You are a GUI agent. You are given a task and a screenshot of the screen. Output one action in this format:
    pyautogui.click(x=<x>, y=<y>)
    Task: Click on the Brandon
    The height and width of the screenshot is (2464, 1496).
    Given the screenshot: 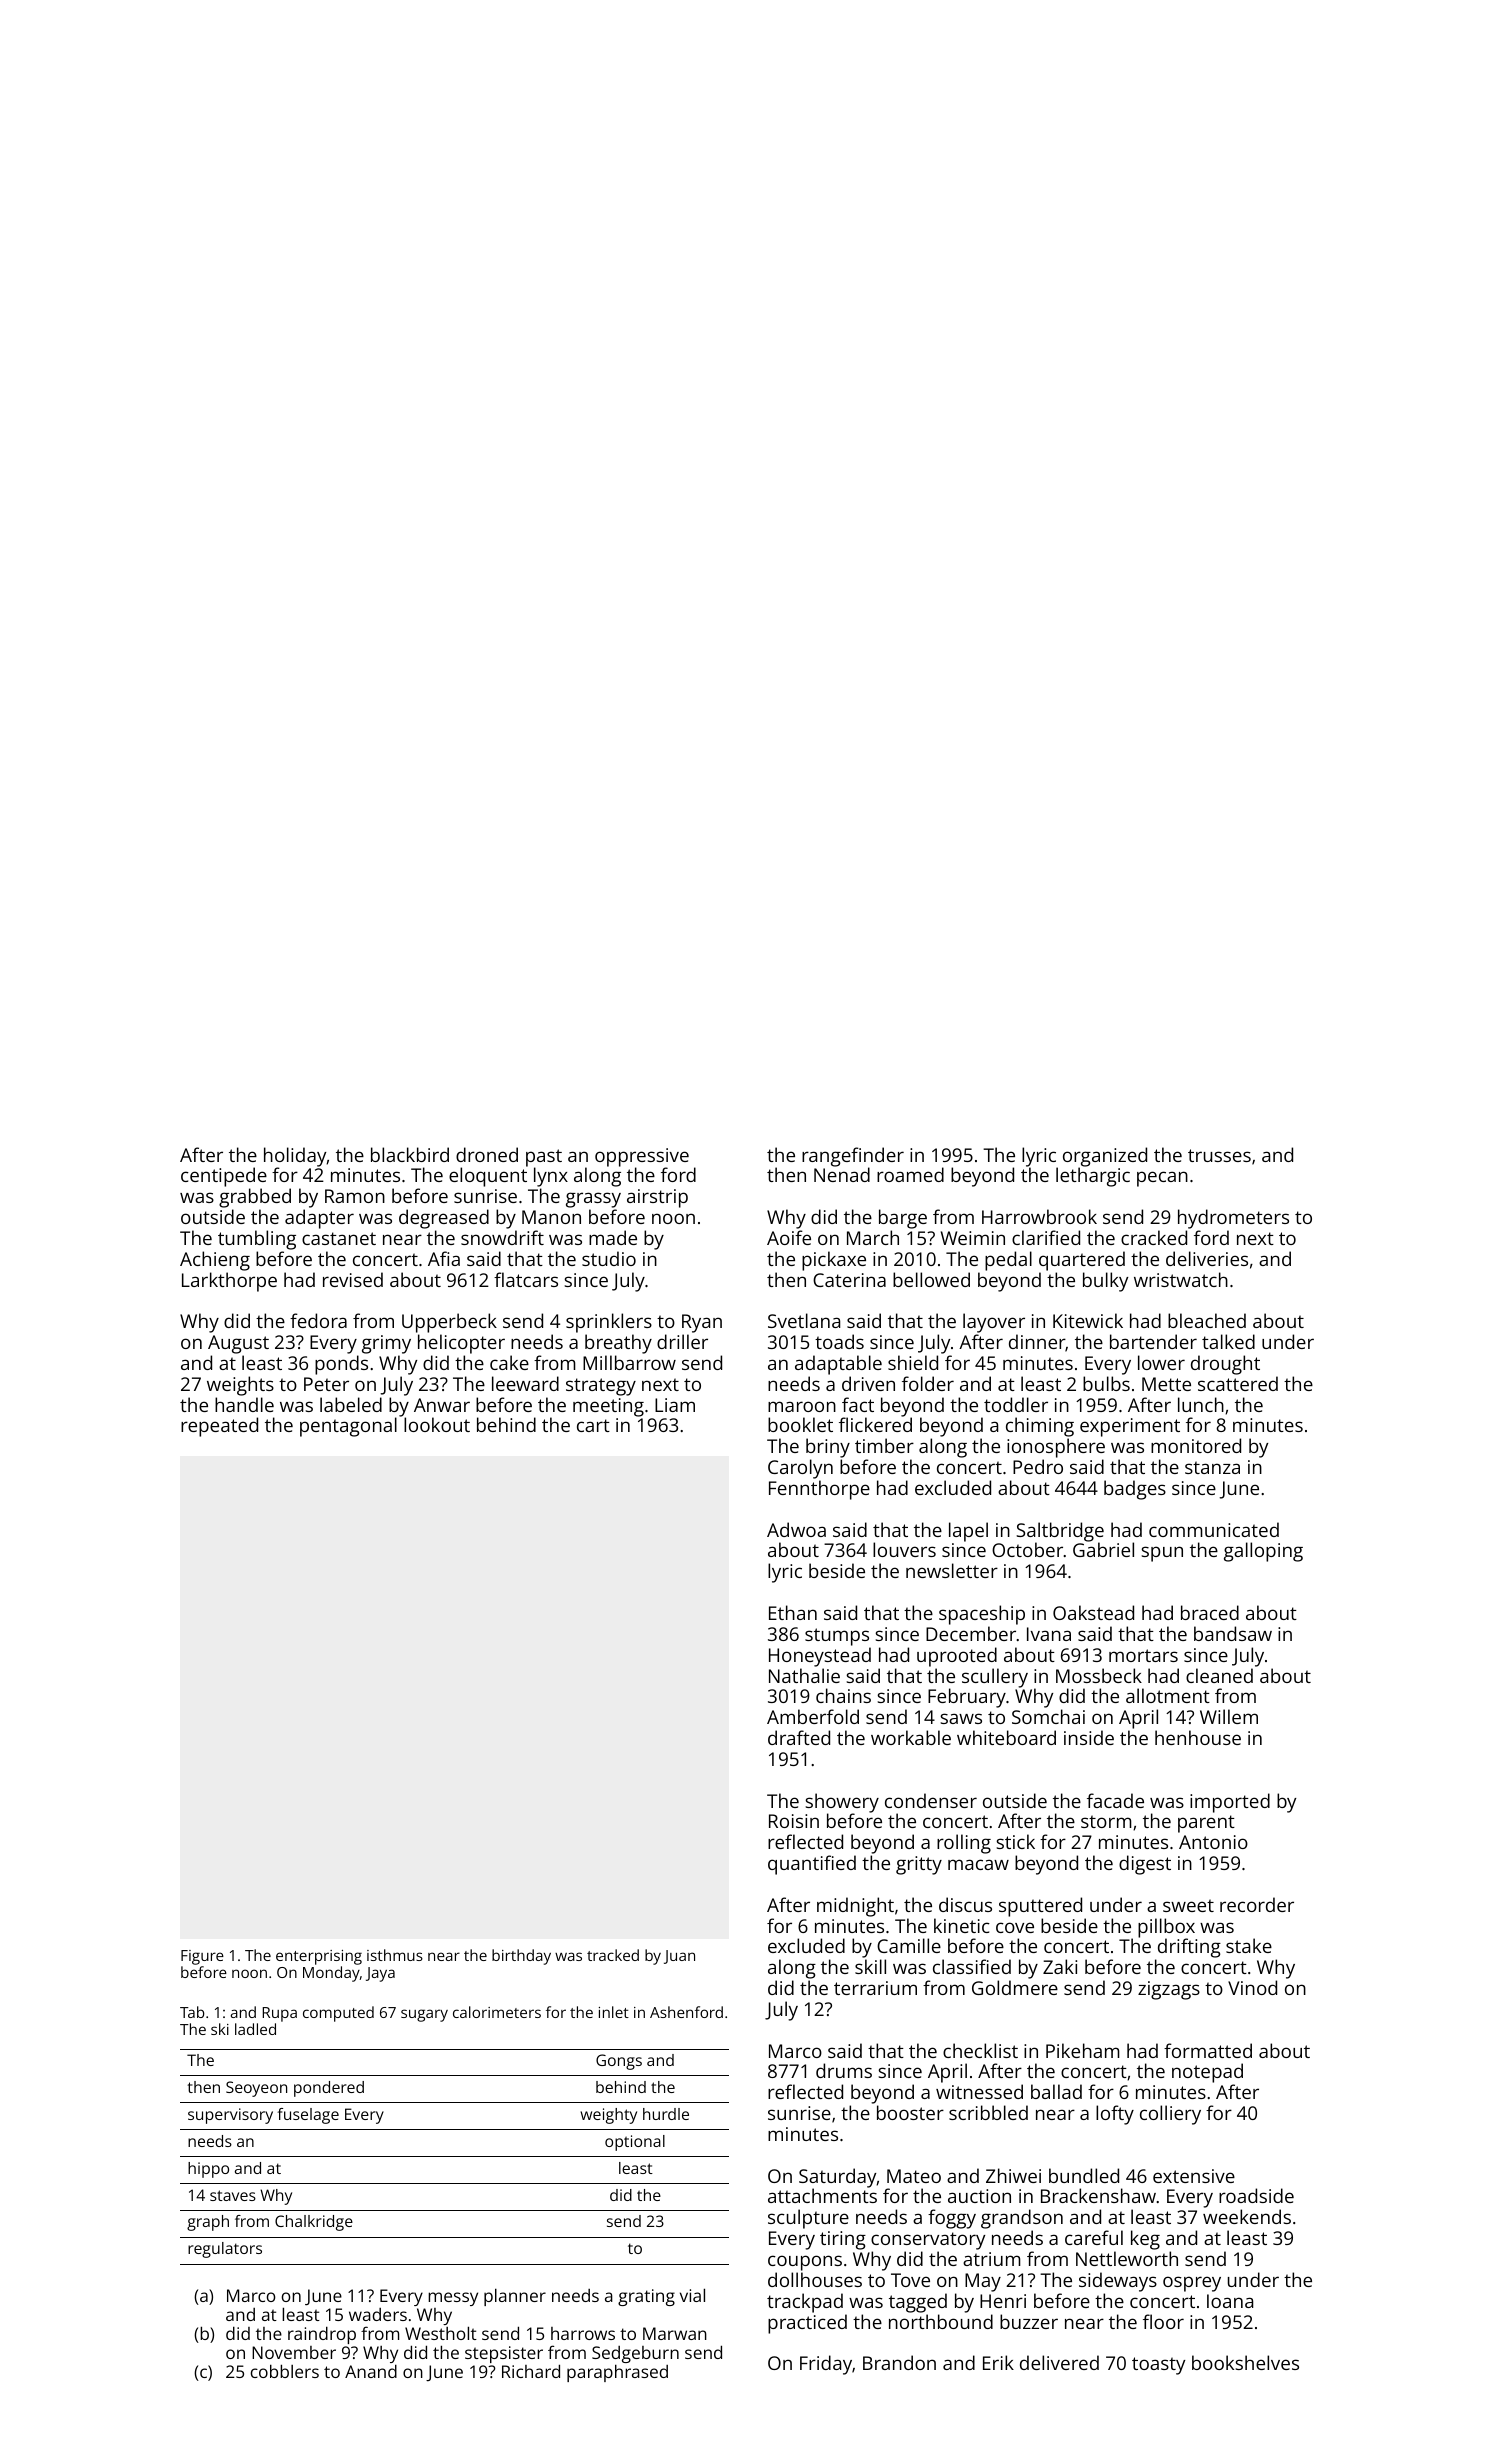 What is the action you would take?
    pyautogui.click(x=899, y=2362)
